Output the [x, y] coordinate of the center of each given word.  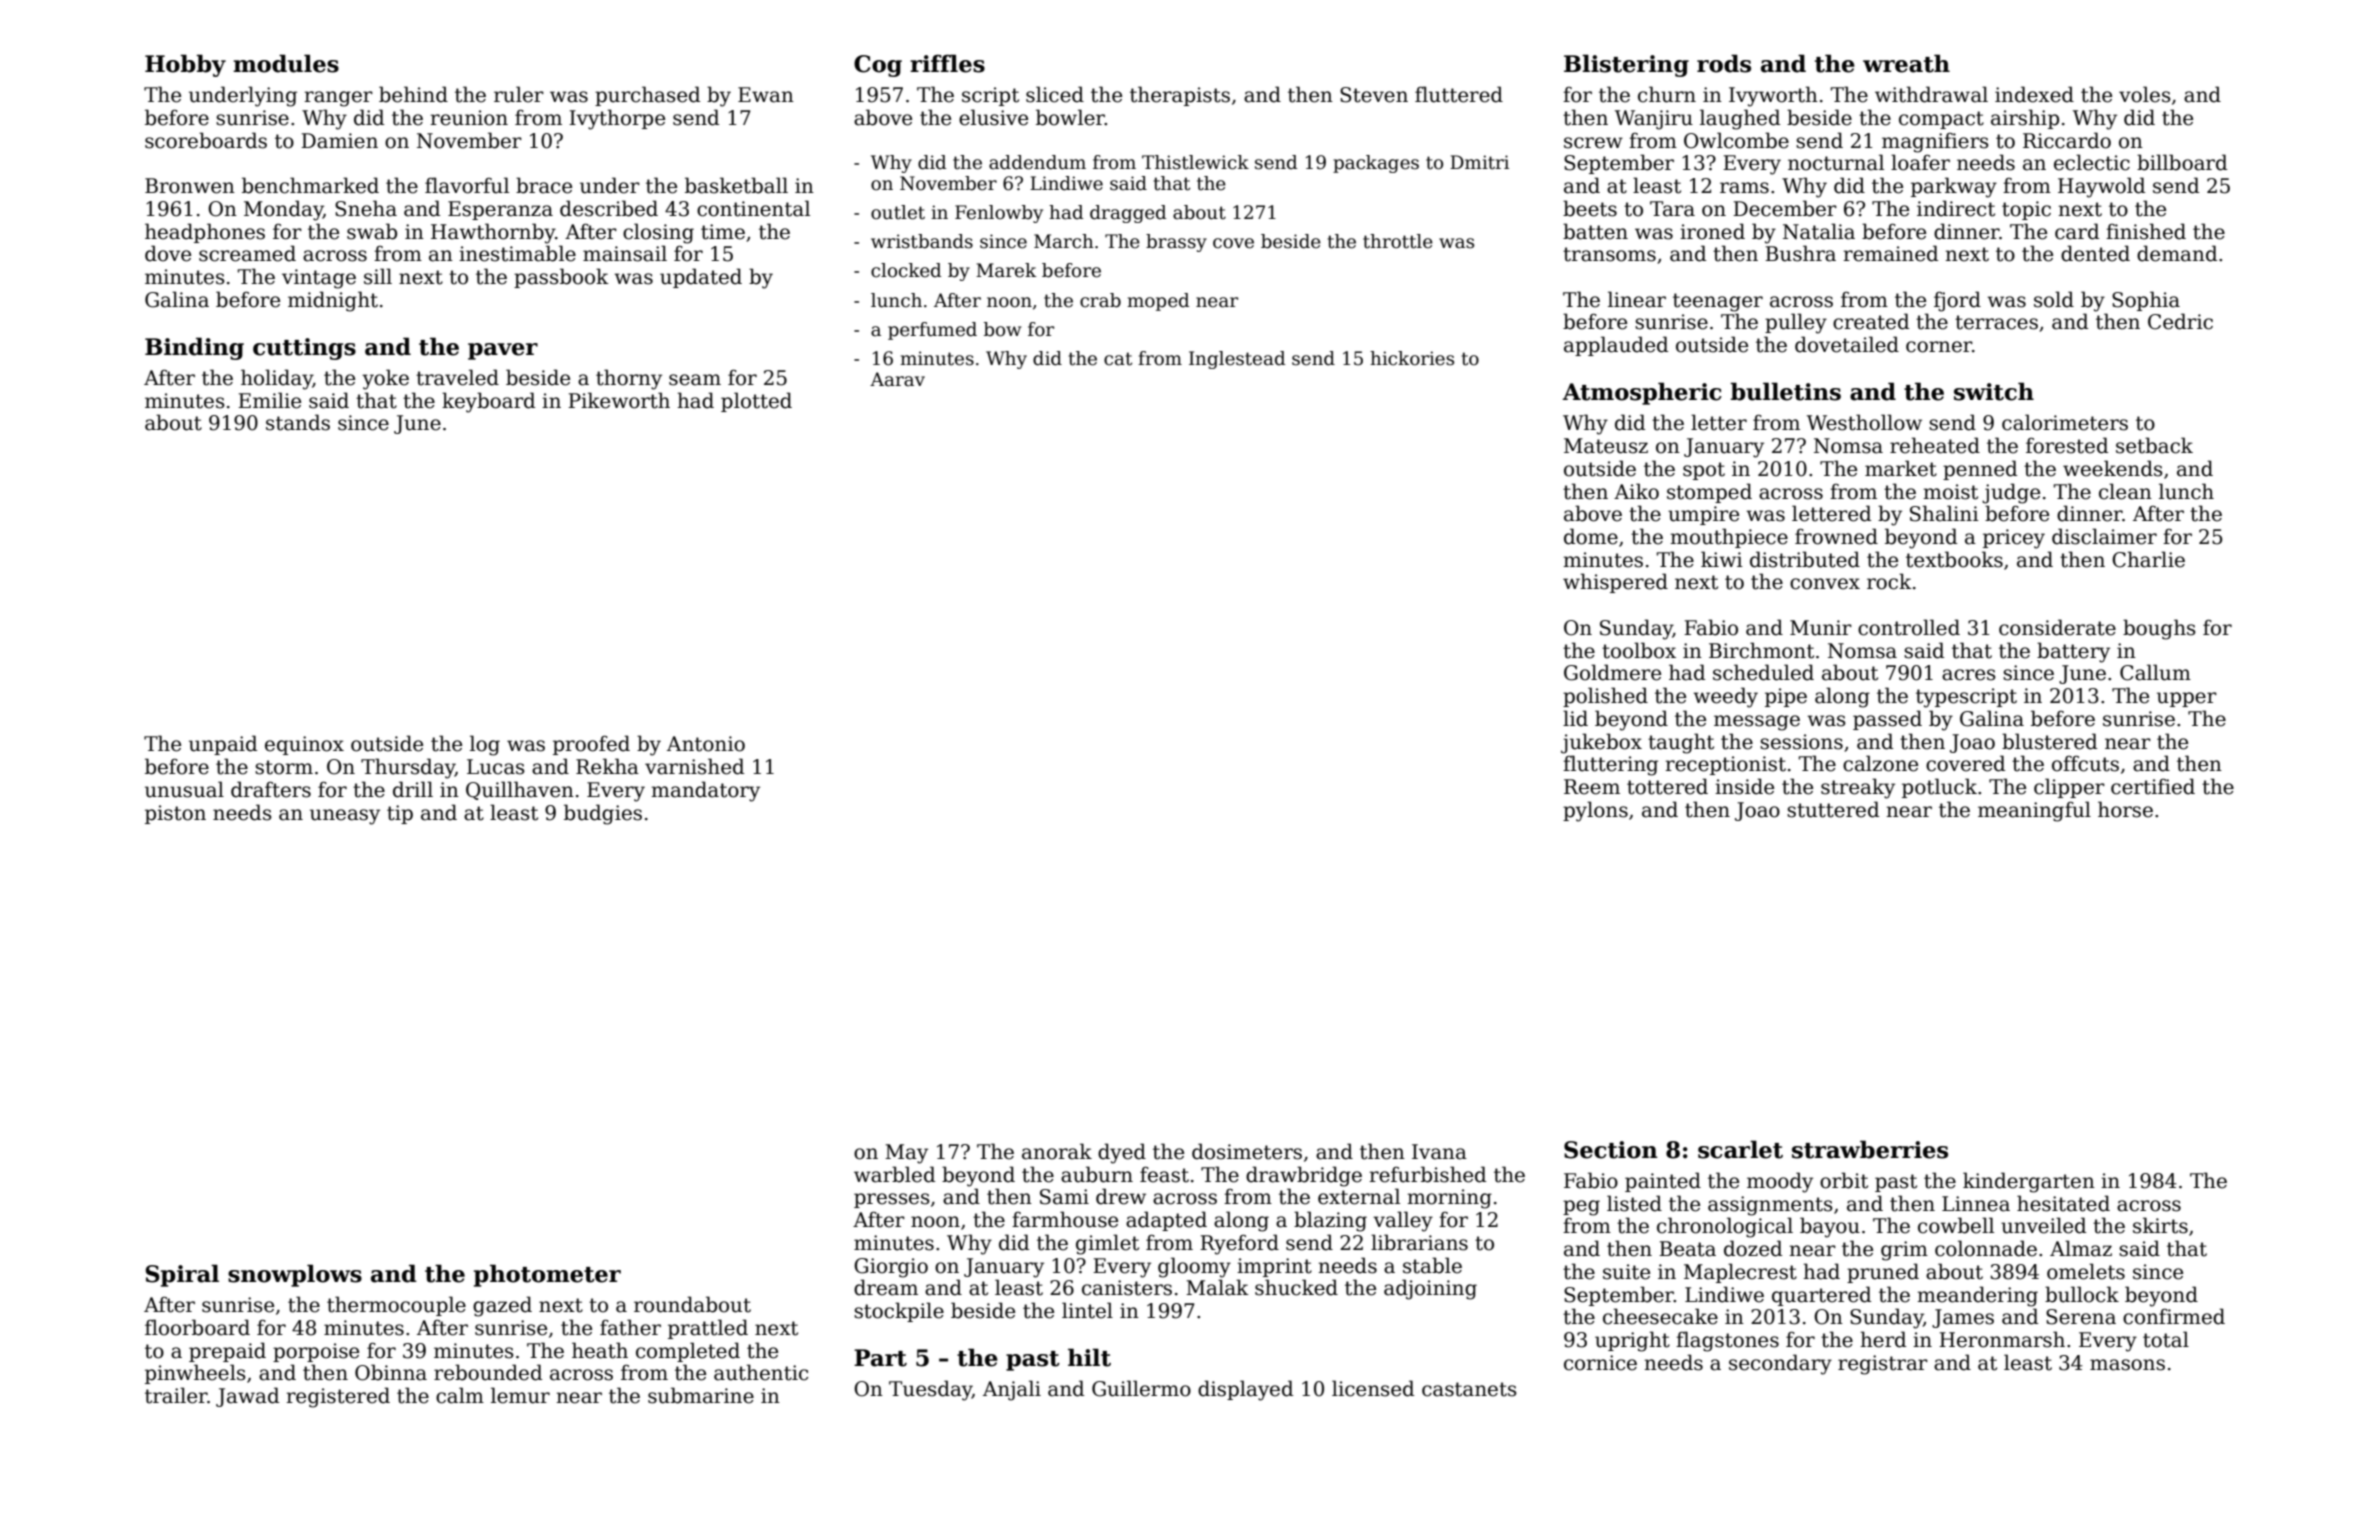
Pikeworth [619, 400]
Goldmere [1612, 672]
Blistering [1626, 65]
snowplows [295, 1275]
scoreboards [206, 140]
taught [1681, 743]
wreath [1906, 63]
